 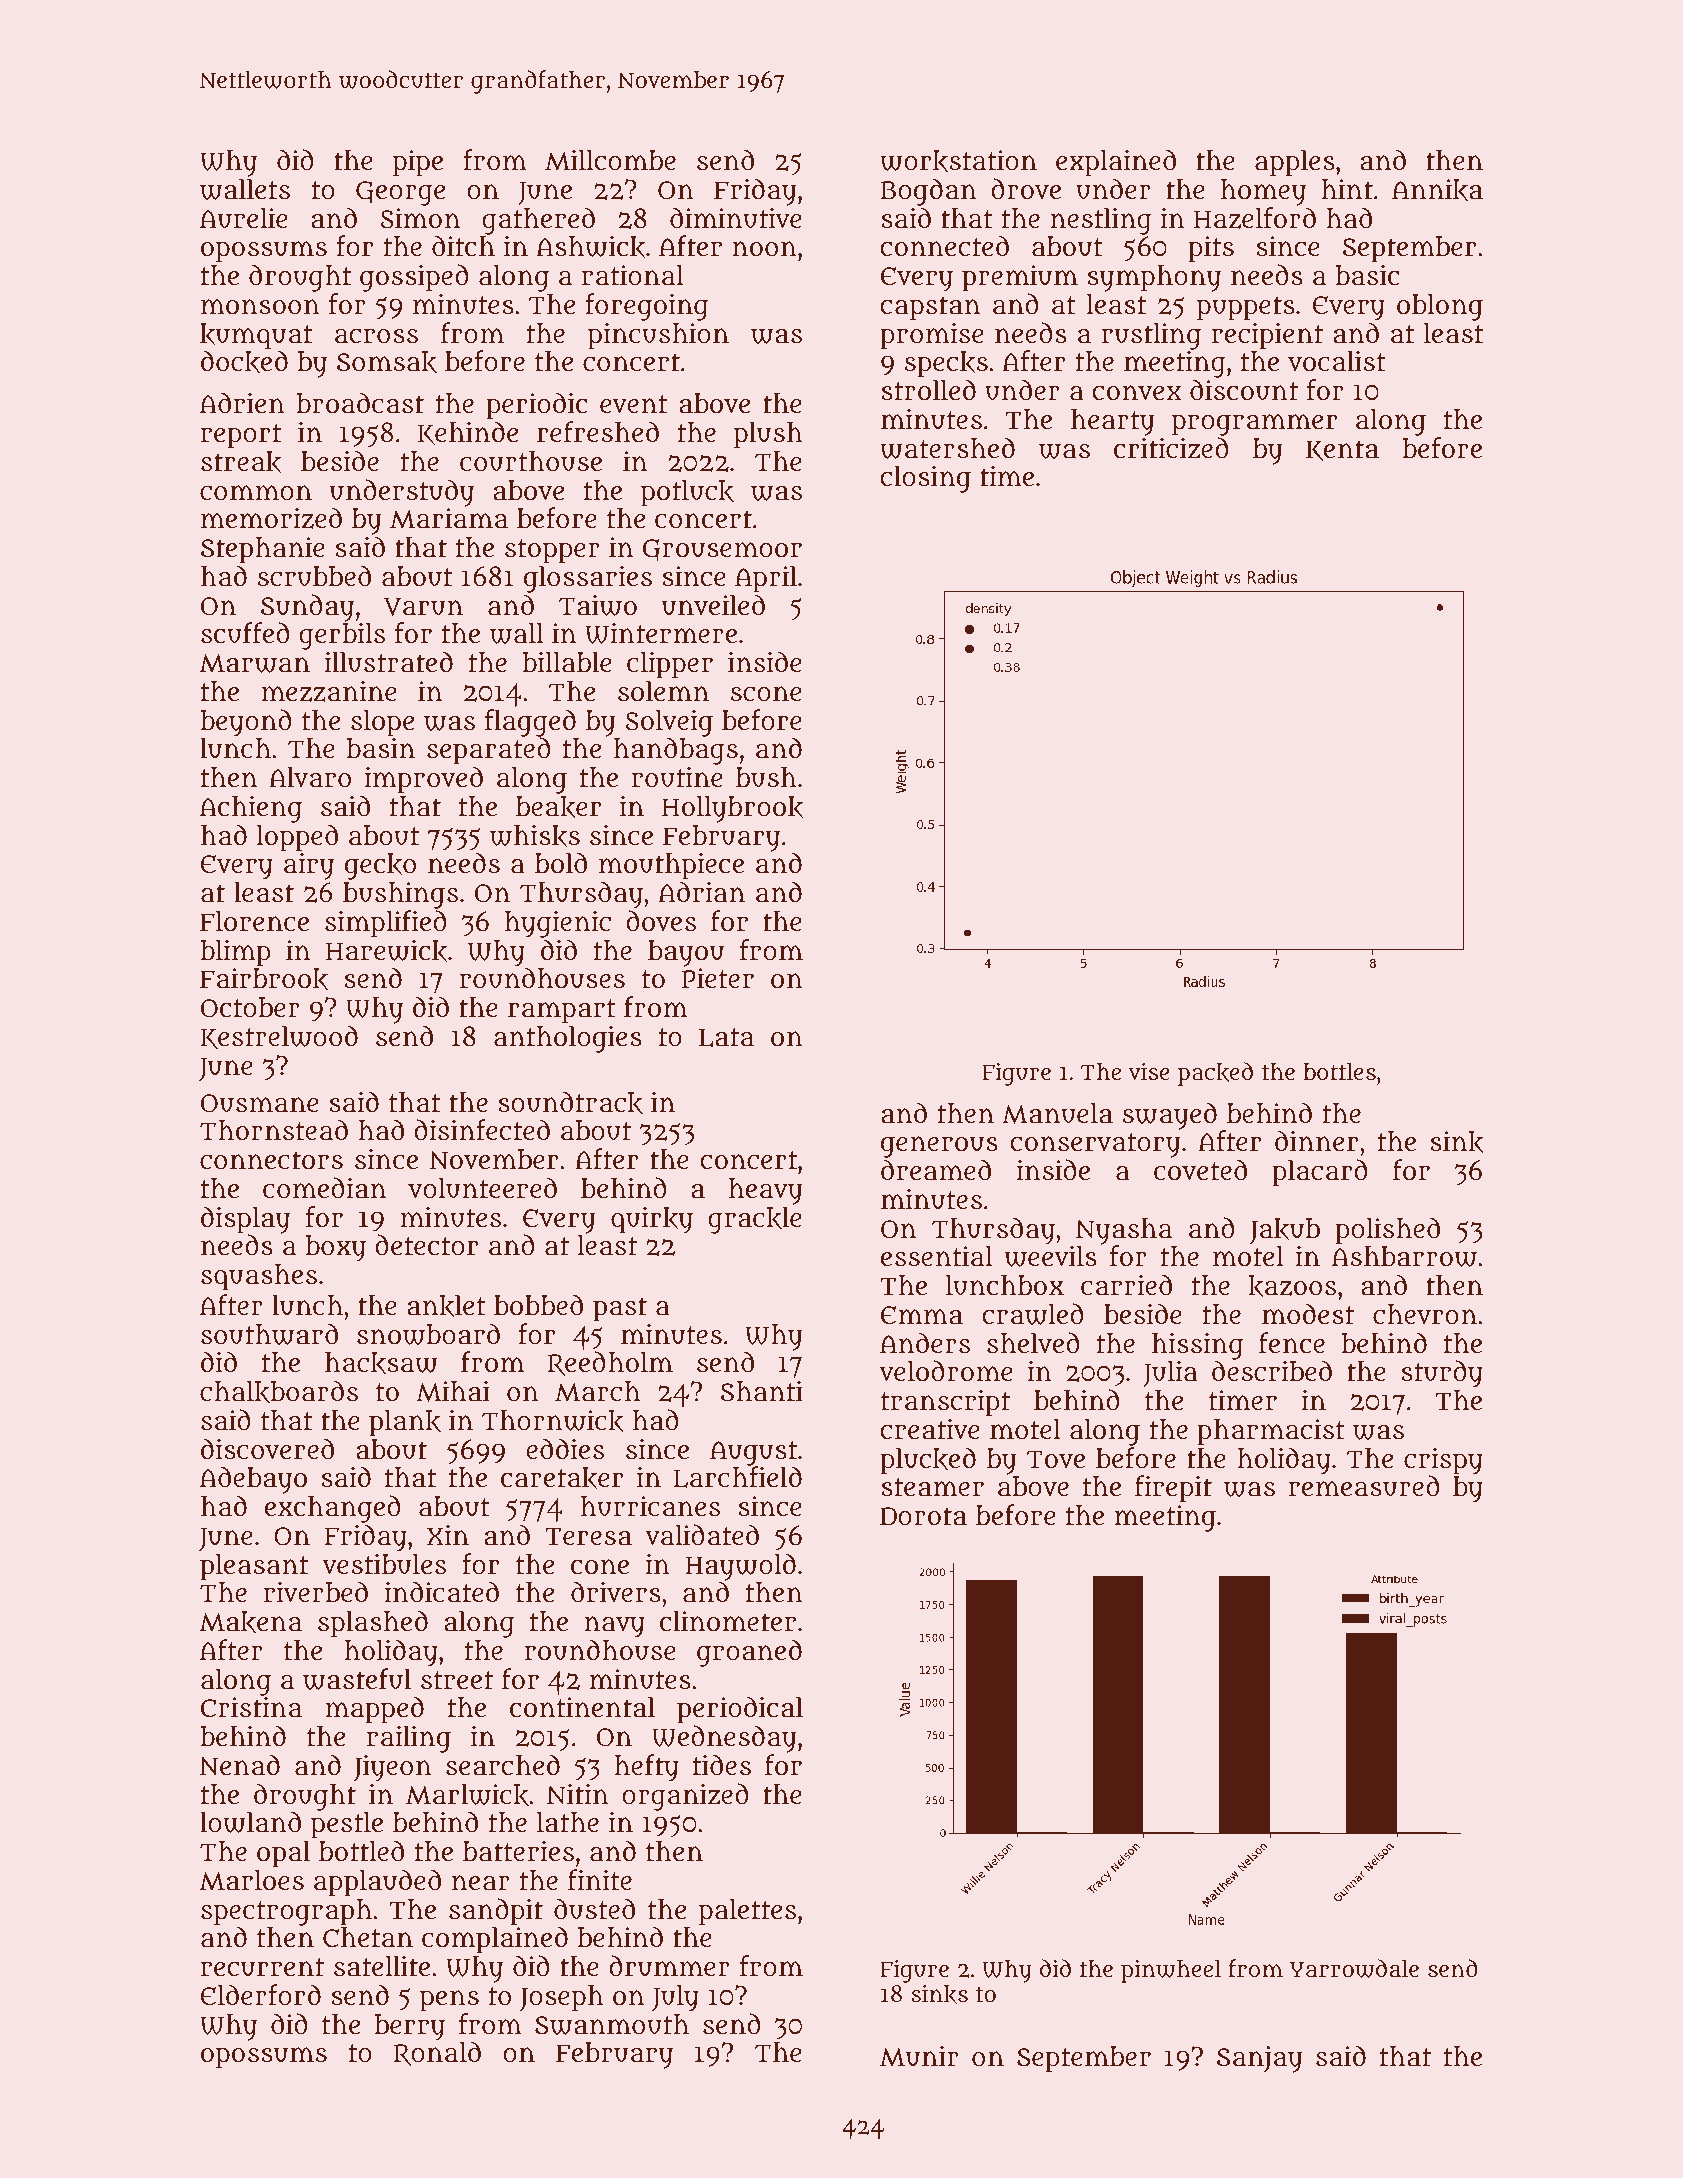 I want to click on heavy, so click(x=766, y=1191).
